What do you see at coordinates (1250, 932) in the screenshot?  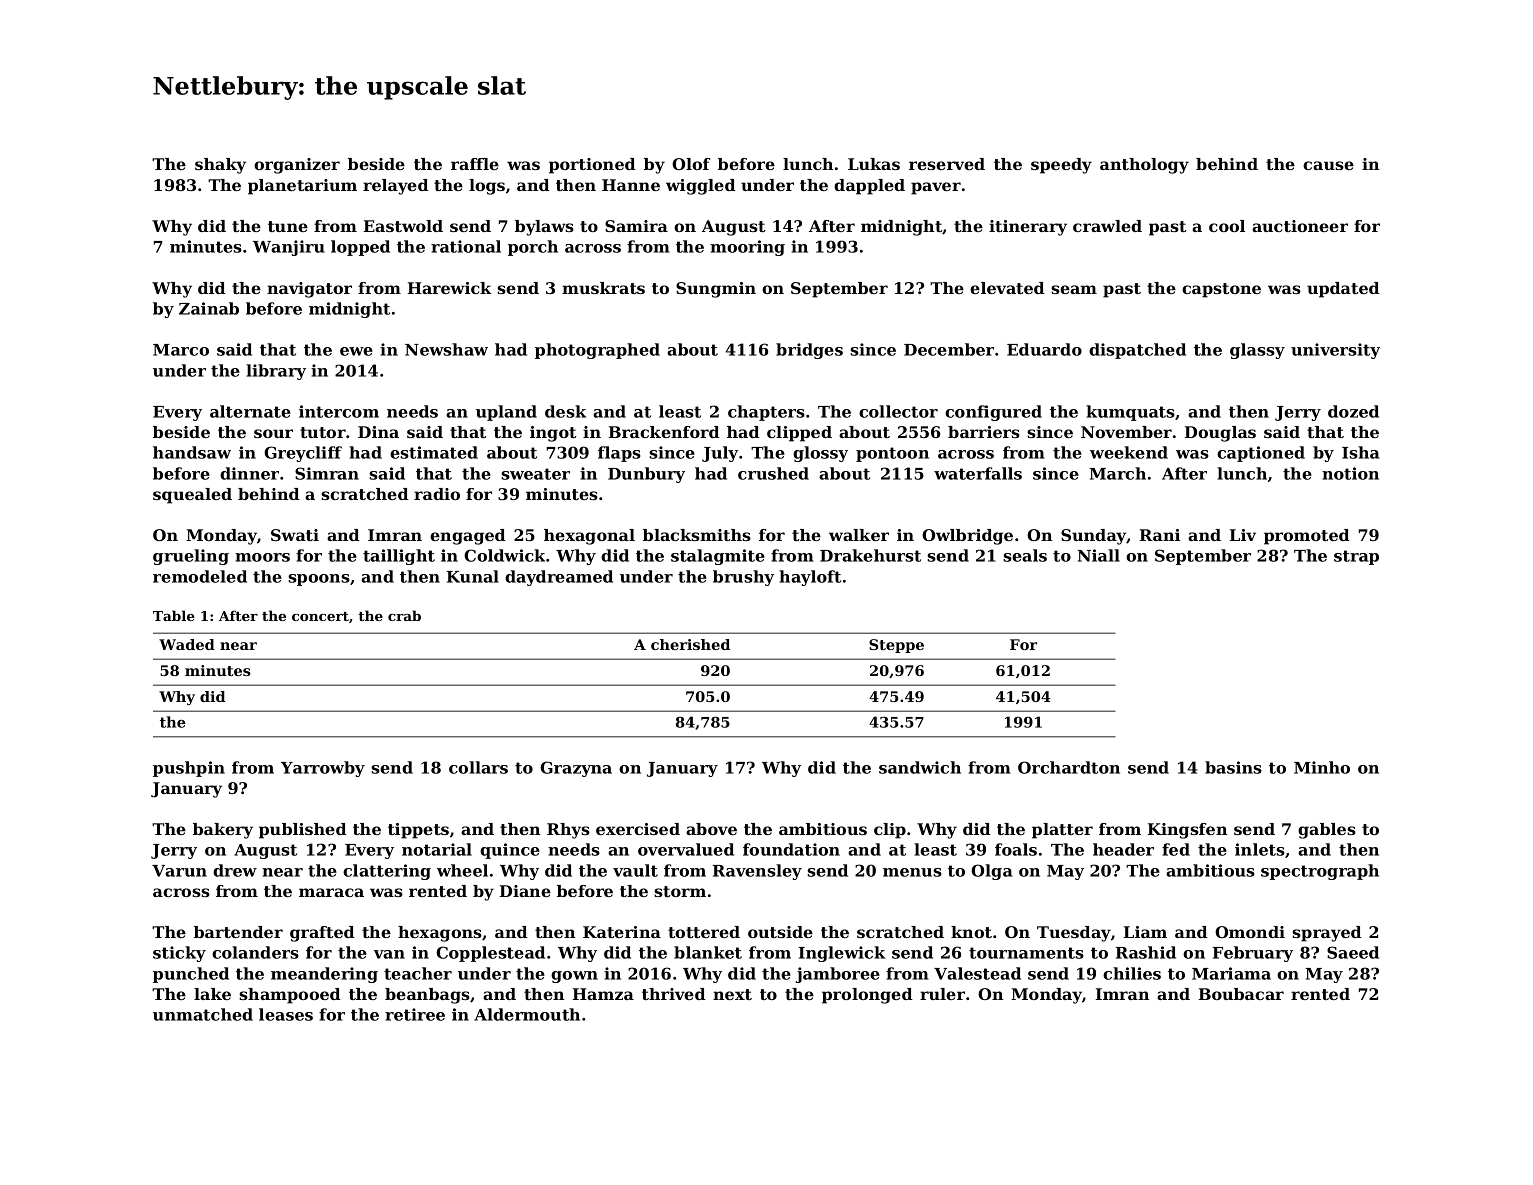 I see `Omondi` at bounding box center [1250, 932].
